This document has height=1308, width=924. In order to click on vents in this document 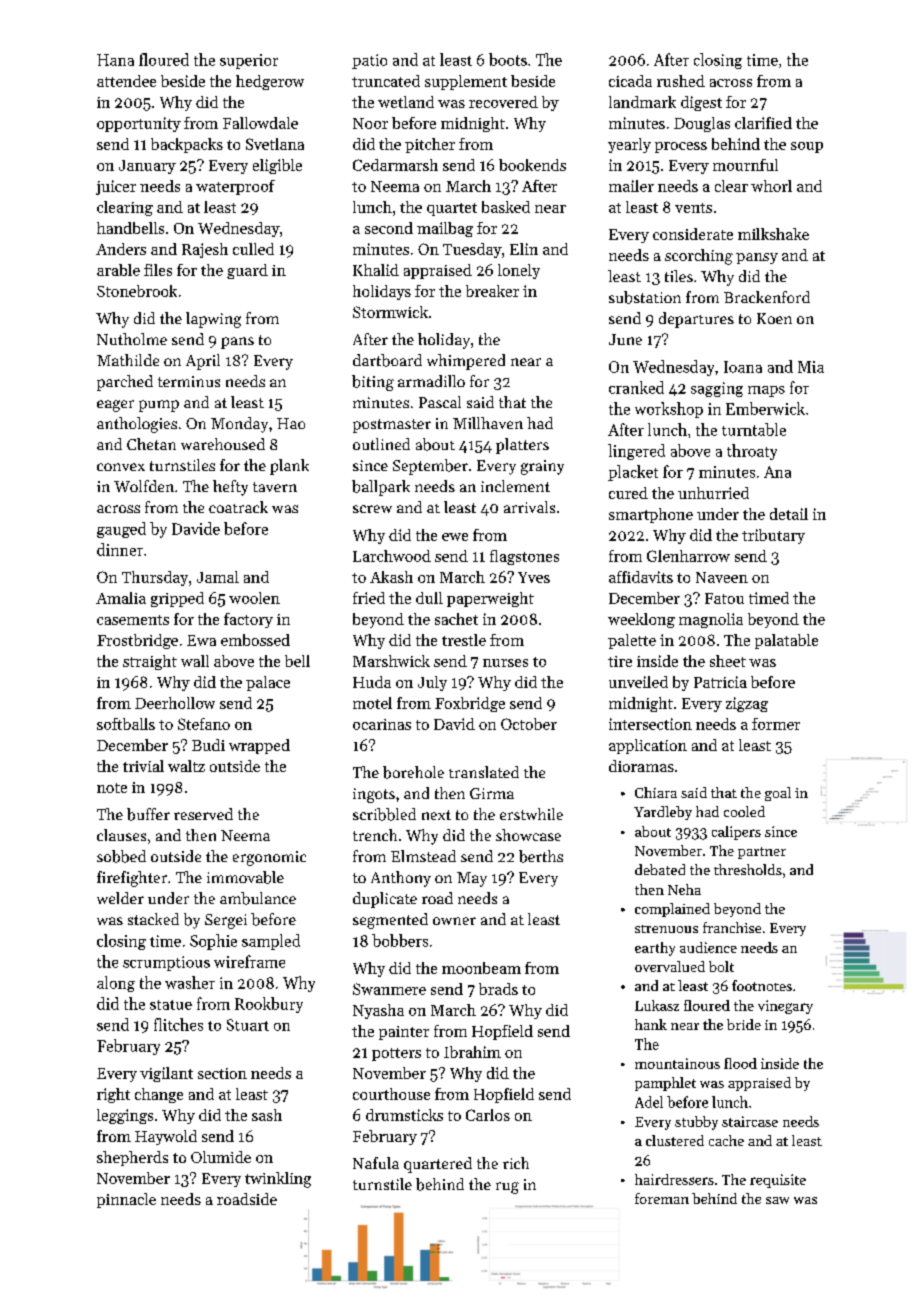, I will do `click(693, 208)`.
